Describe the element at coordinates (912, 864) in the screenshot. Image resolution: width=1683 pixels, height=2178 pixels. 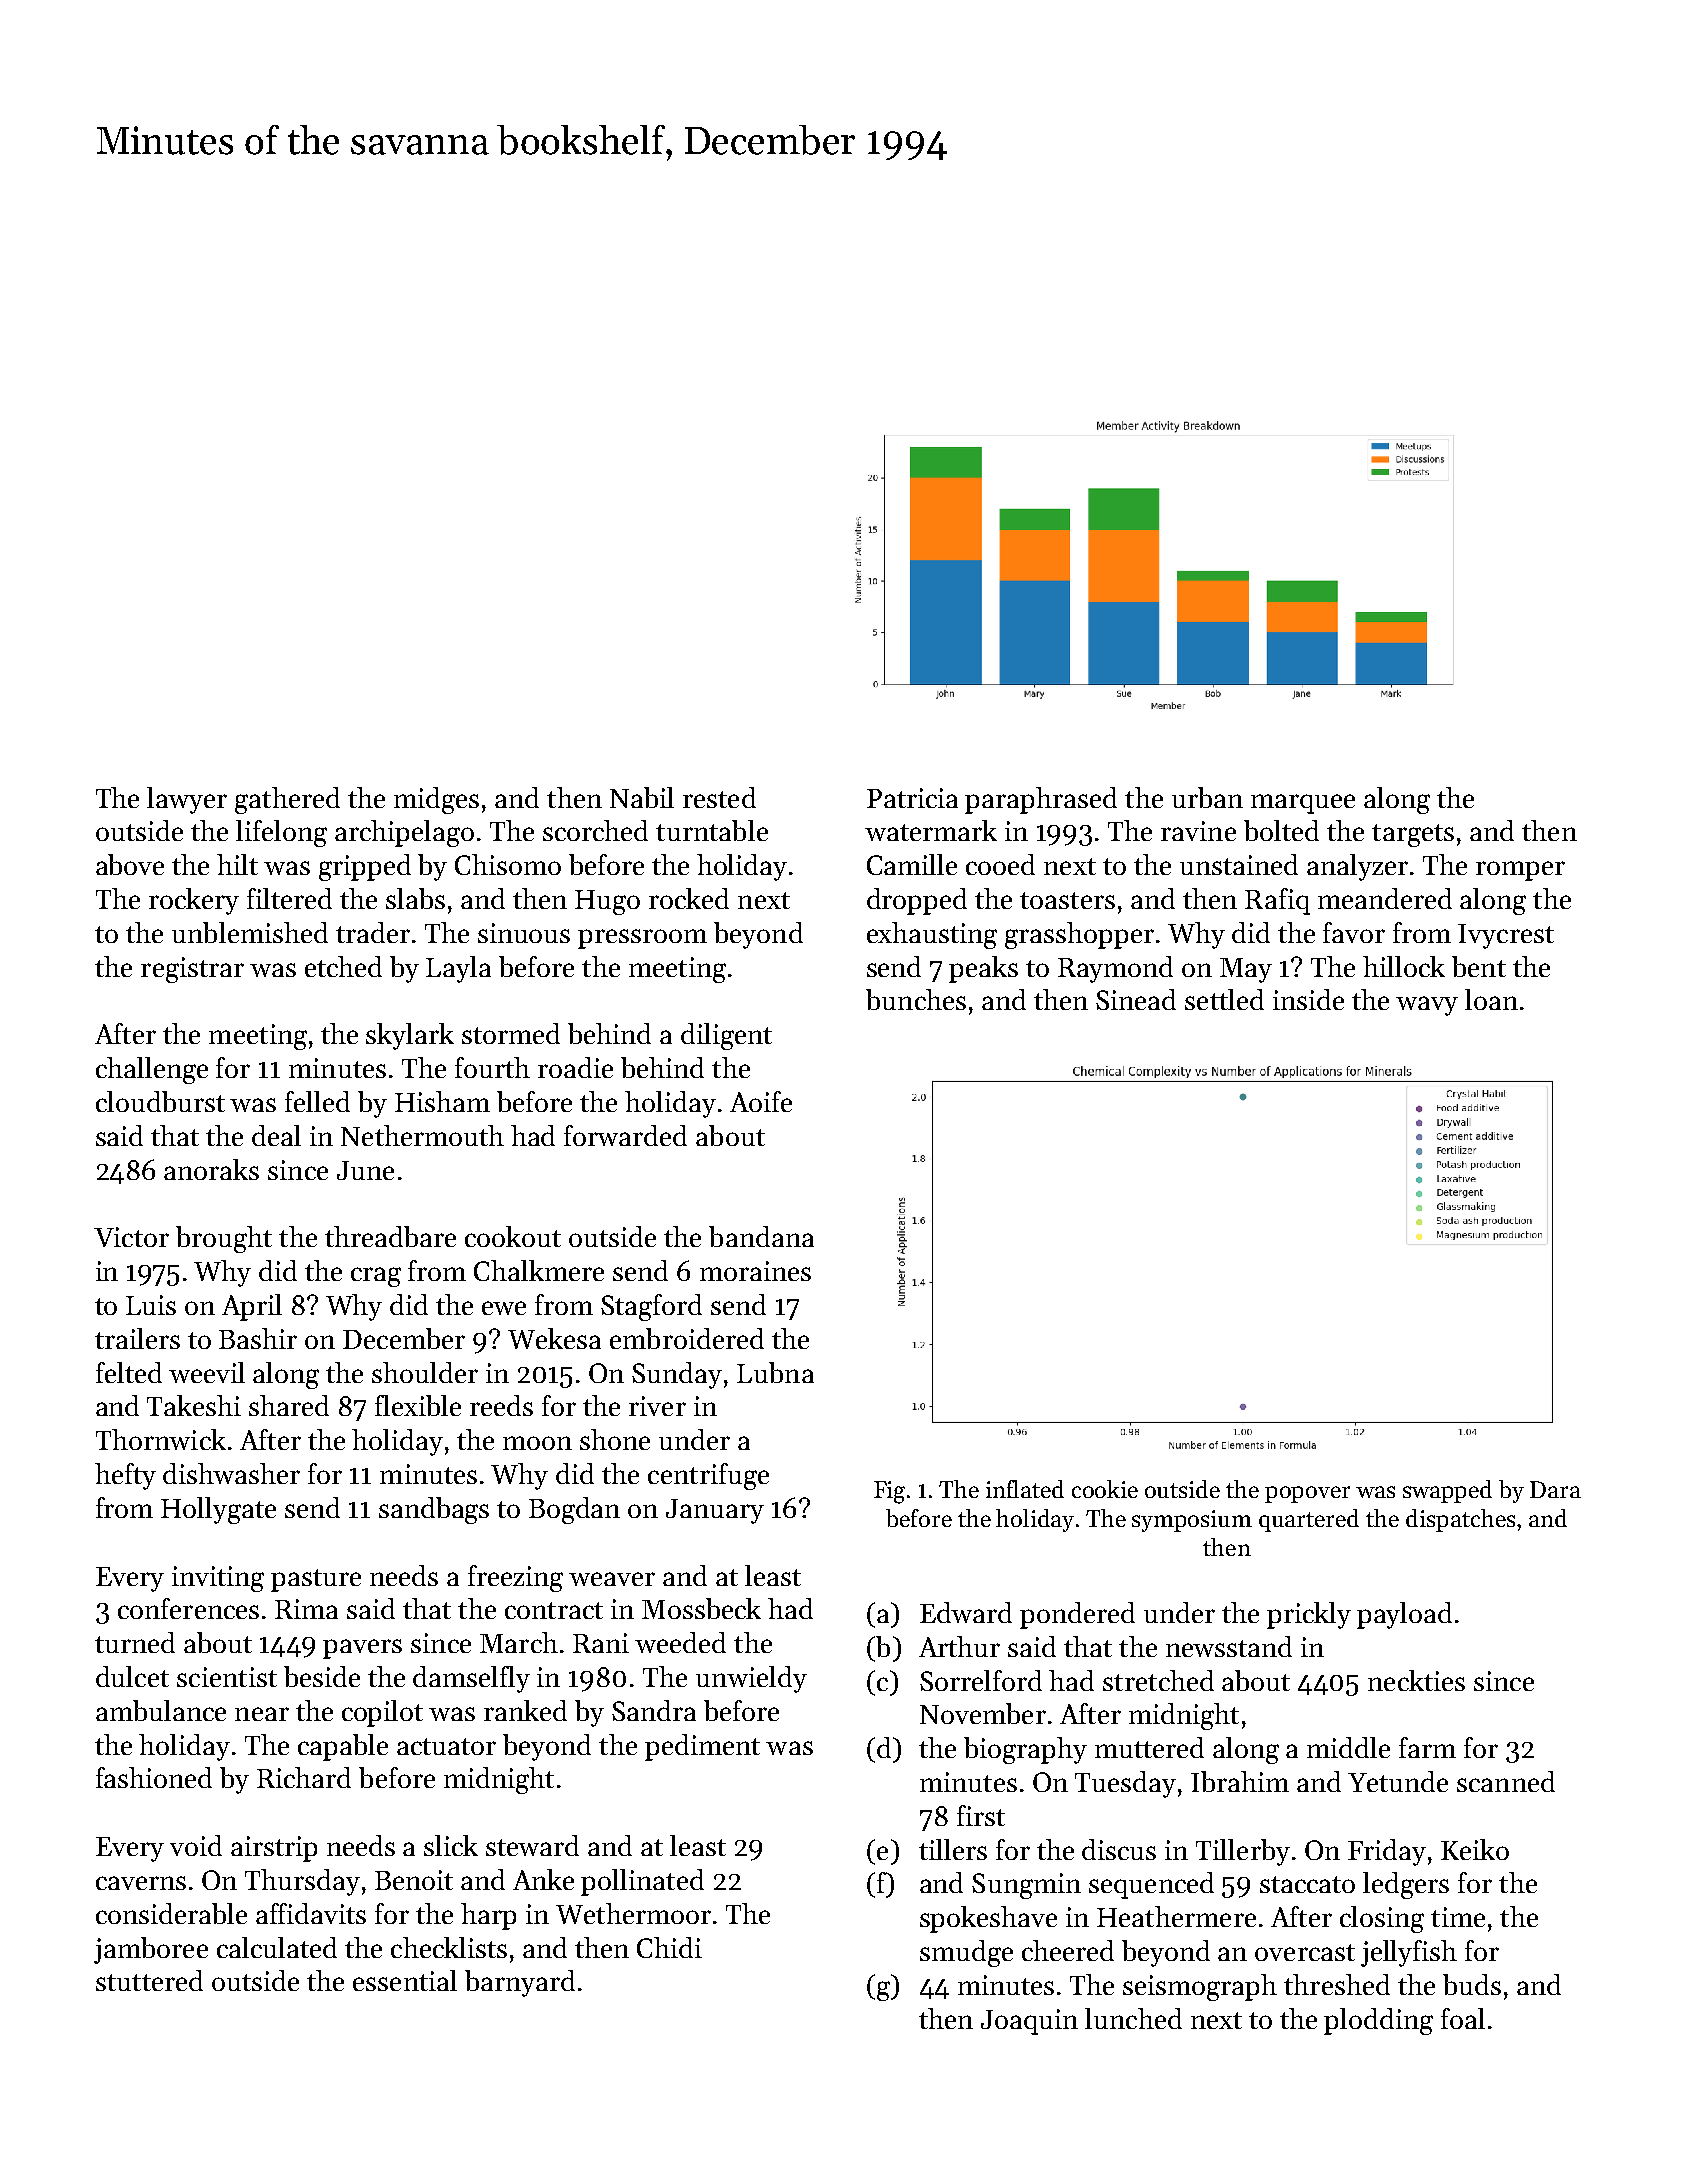
I see `Camille` at that location.
